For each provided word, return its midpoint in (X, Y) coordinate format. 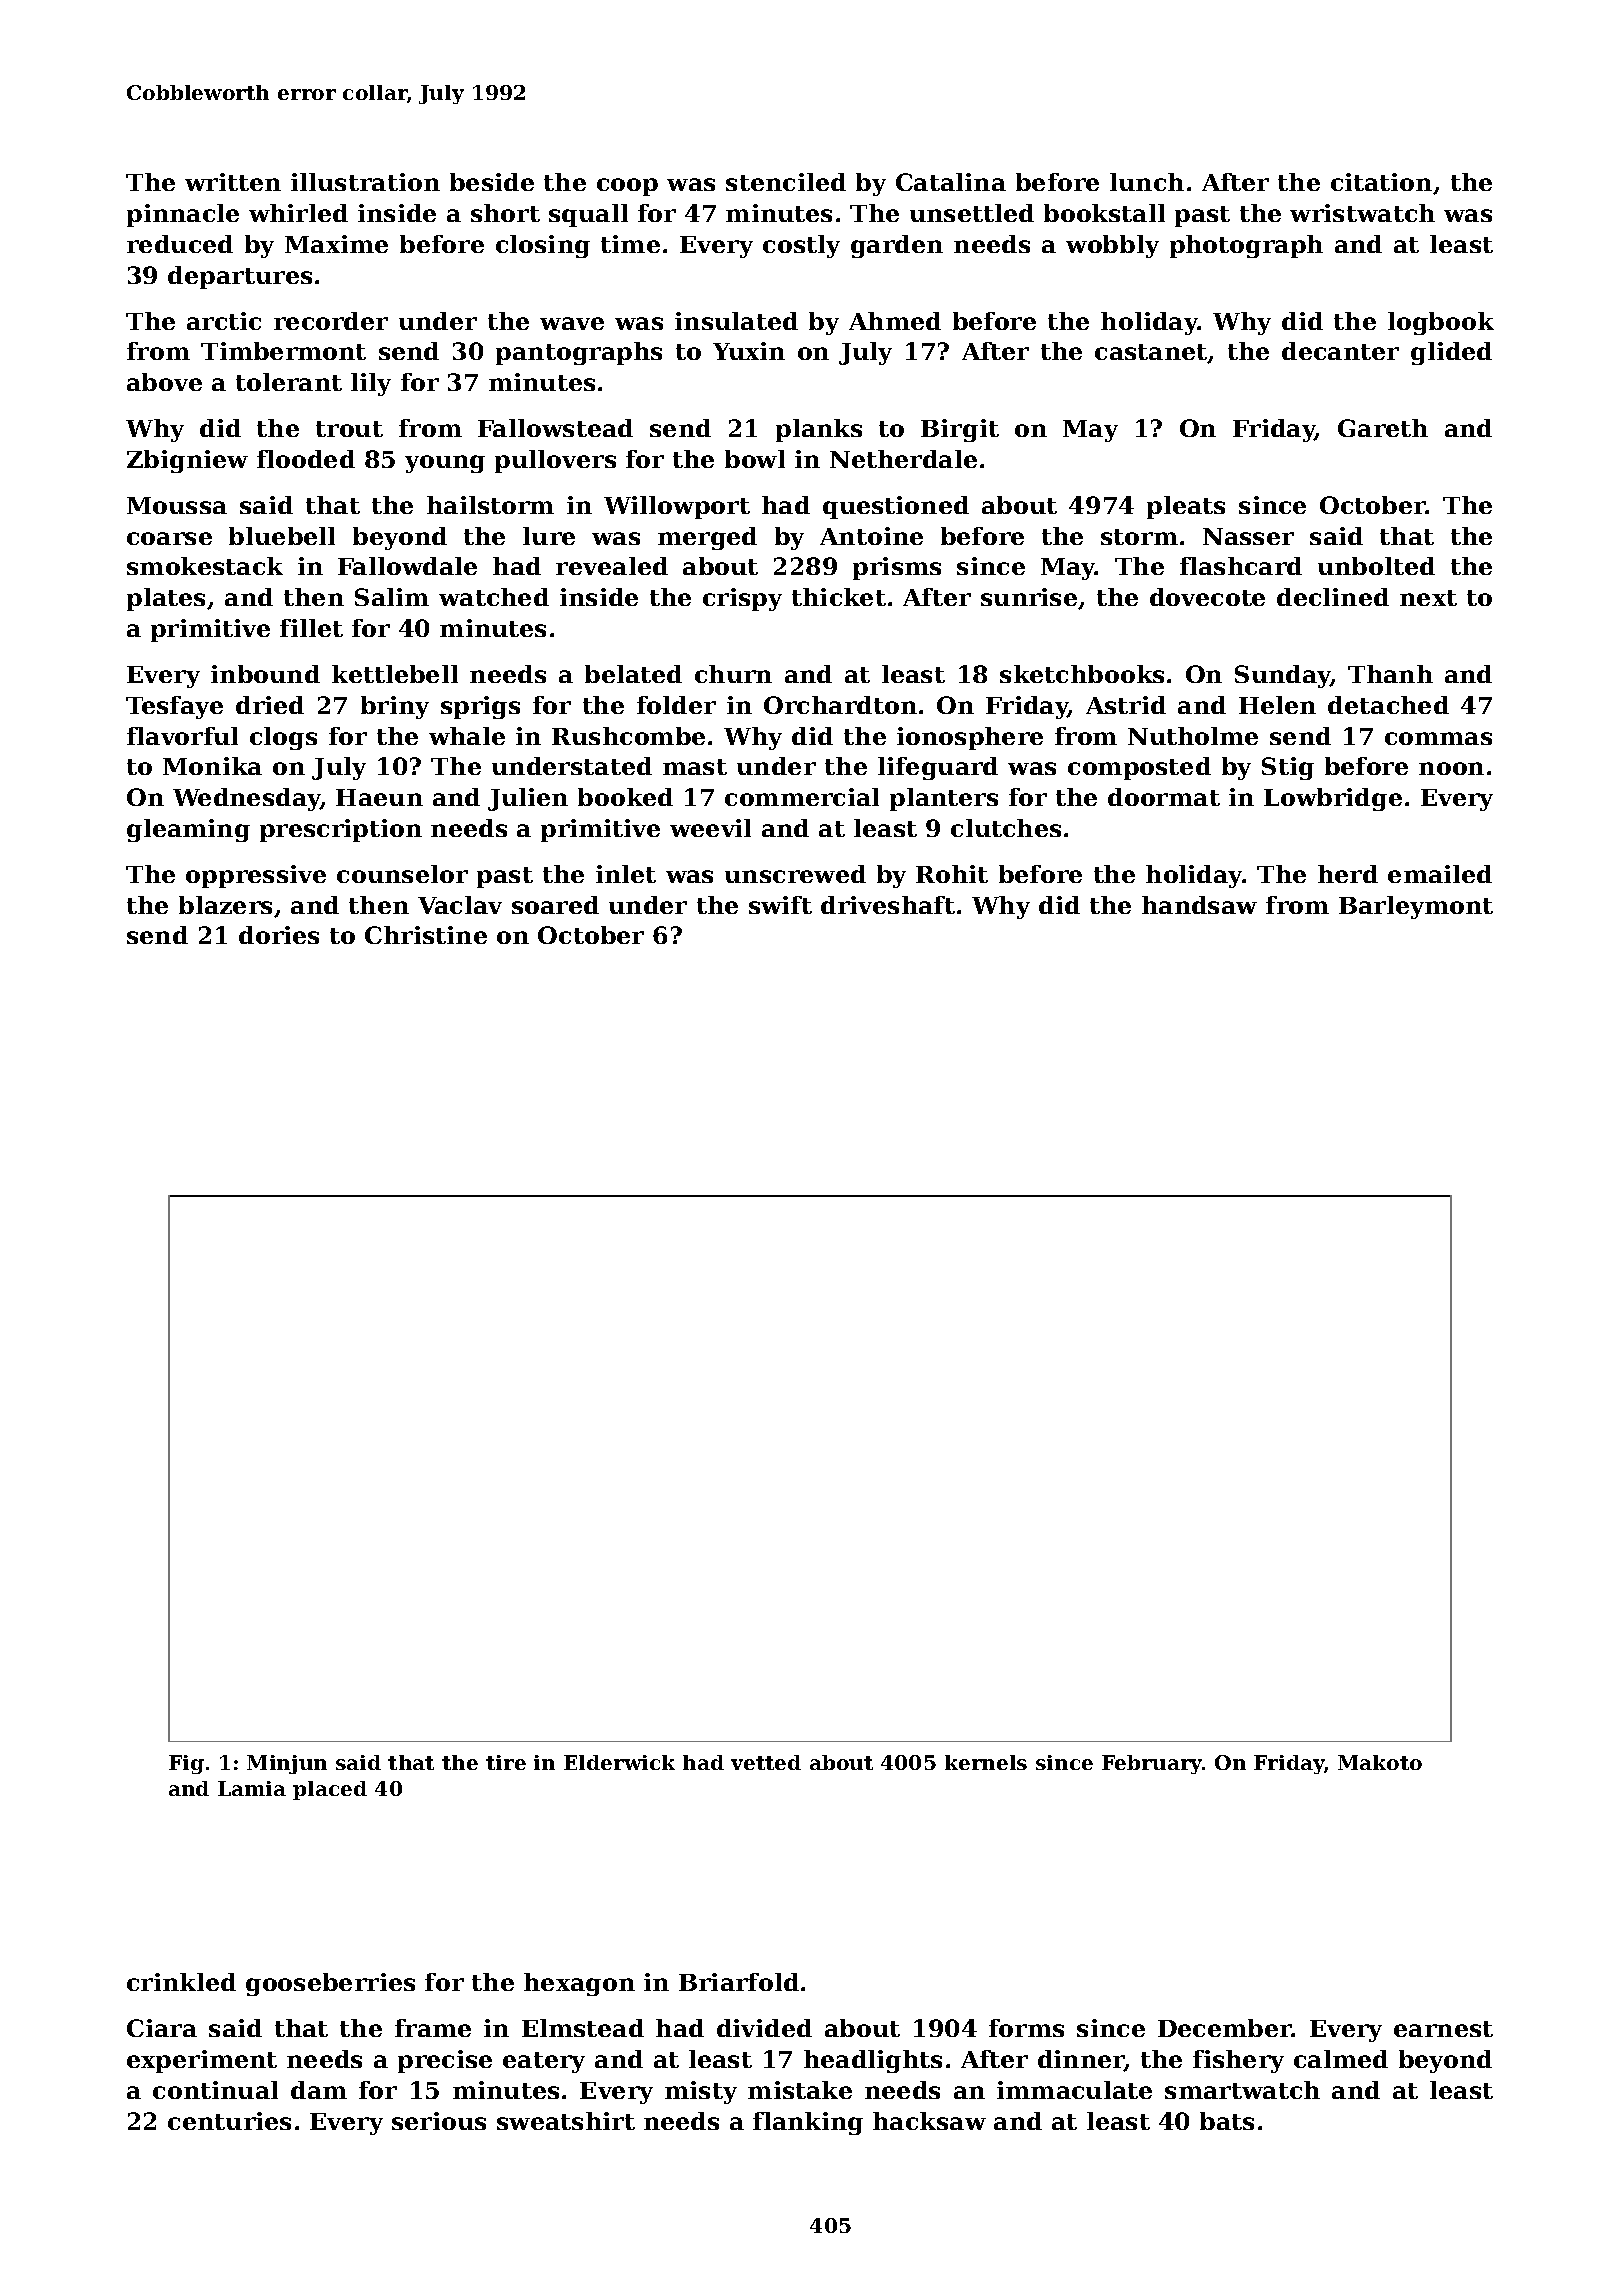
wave (572, 323)
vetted (766, 1762)
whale (467, 736)
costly (801, 246)
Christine (426, 935)
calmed (1341, 2059)
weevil (710, 828)
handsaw (1199, 905)
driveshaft (888, 905)
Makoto (1380, 1762)
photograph (1246, 246)
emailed (1440, 874)
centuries (229, 2121)
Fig (186, 1764)
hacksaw (929, 2121)
